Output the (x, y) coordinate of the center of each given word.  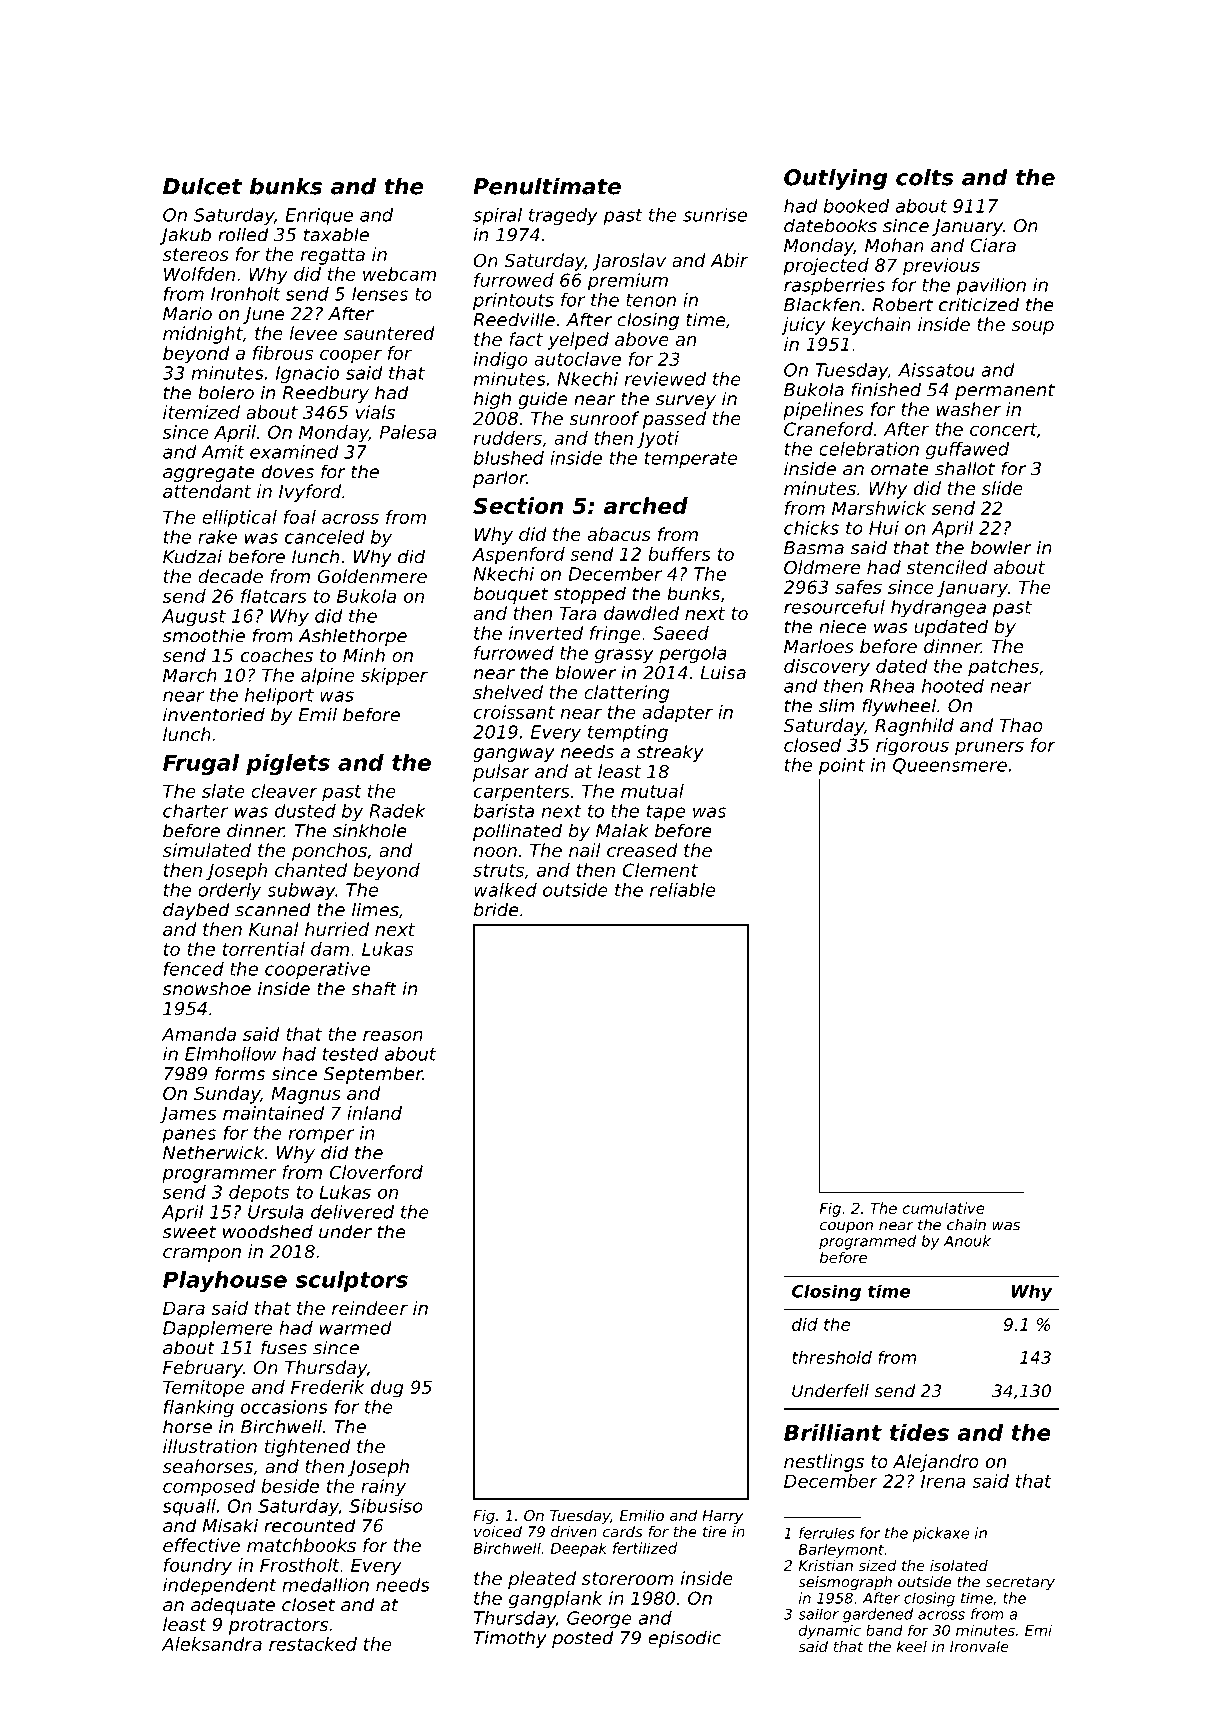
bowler (1001, 547)
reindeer (370, 1308)
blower (585, 672)
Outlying (835, 179)
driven (574, 1532)
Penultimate (547, 186)
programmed (867, 1242)
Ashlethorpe (352, 637)
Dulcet (202, 186)
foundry (198, 1567)
